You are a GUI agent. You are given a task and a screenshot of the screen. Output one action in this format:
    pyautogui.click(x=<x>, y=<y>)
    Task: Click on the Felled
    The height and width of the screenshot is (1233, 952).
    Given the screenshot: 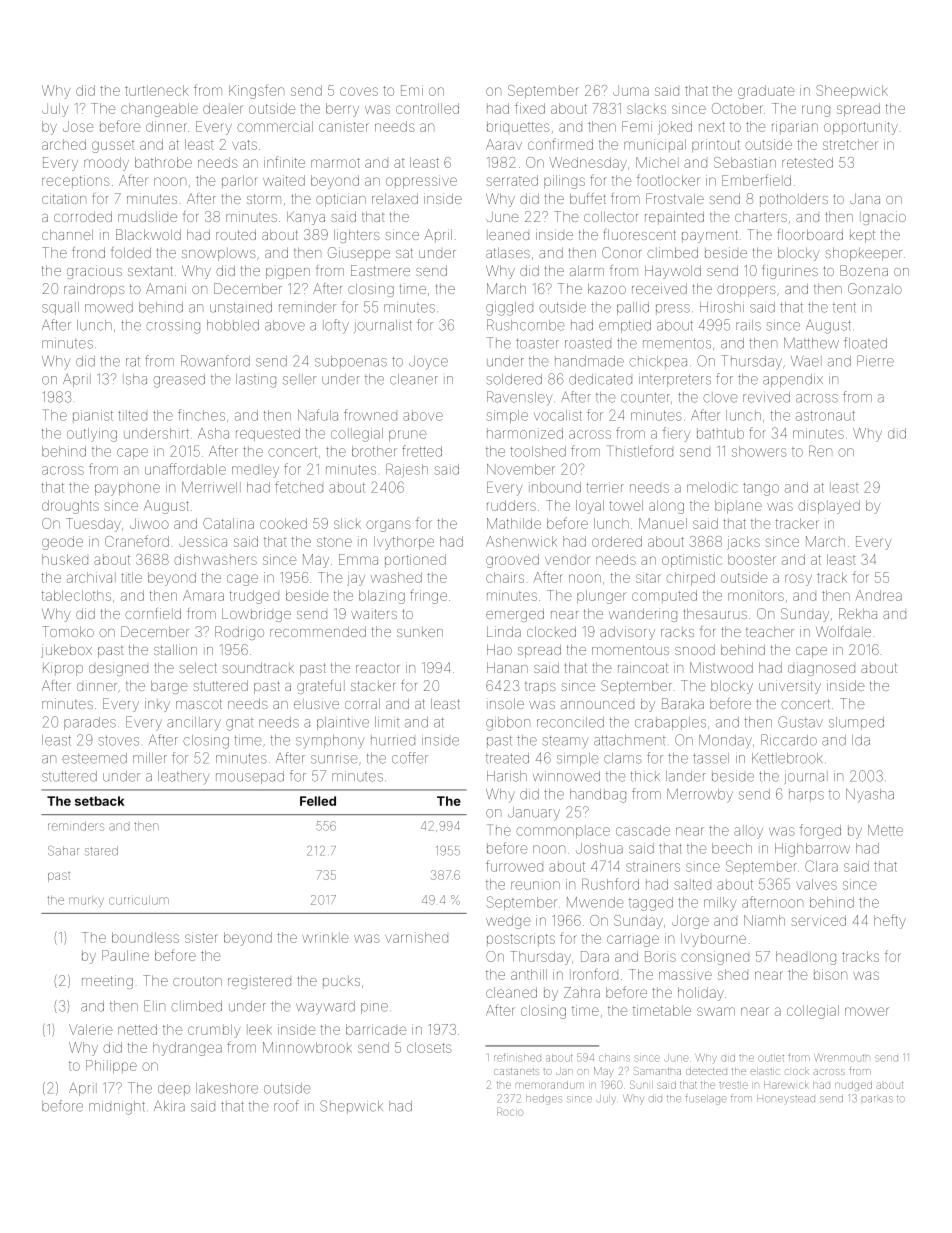 What is the action you would take?
    pyautogui.click(x=318, y=801)
